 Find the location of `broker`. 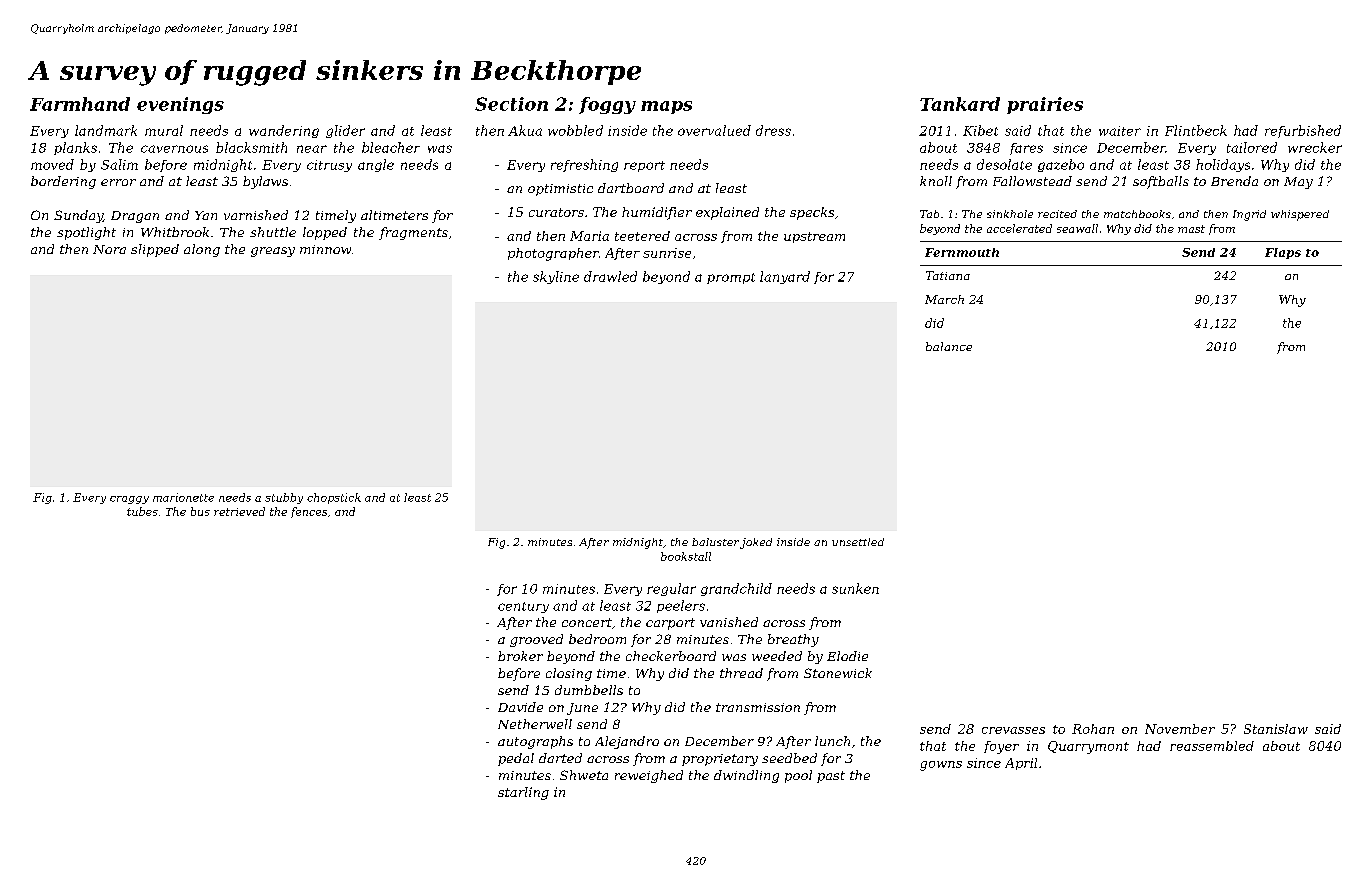

broker is located at coordinates (520, 656).
